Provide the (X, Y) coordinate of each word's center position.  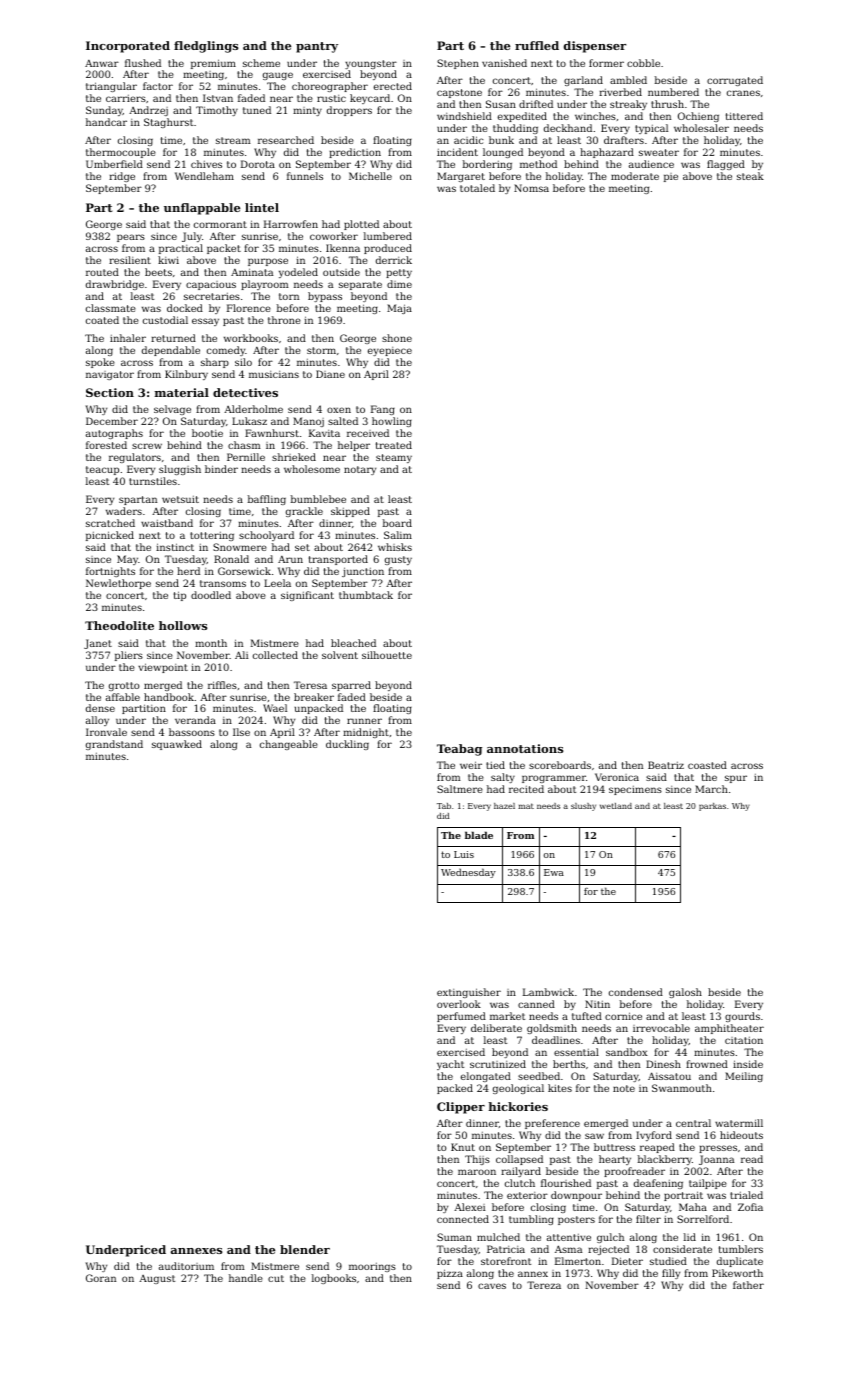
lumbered (388, 236)
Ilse (241, 732)
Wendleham (204, 176)
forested (106, 445)
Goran (101, 1278)
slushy (583, 807)
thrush (667, 104)
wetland (616, 806)
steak (750, 176)
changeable (289, 745)
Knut (463, 1147)
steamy (394, 458)
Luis (464, 854)
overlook (459, 1004)
